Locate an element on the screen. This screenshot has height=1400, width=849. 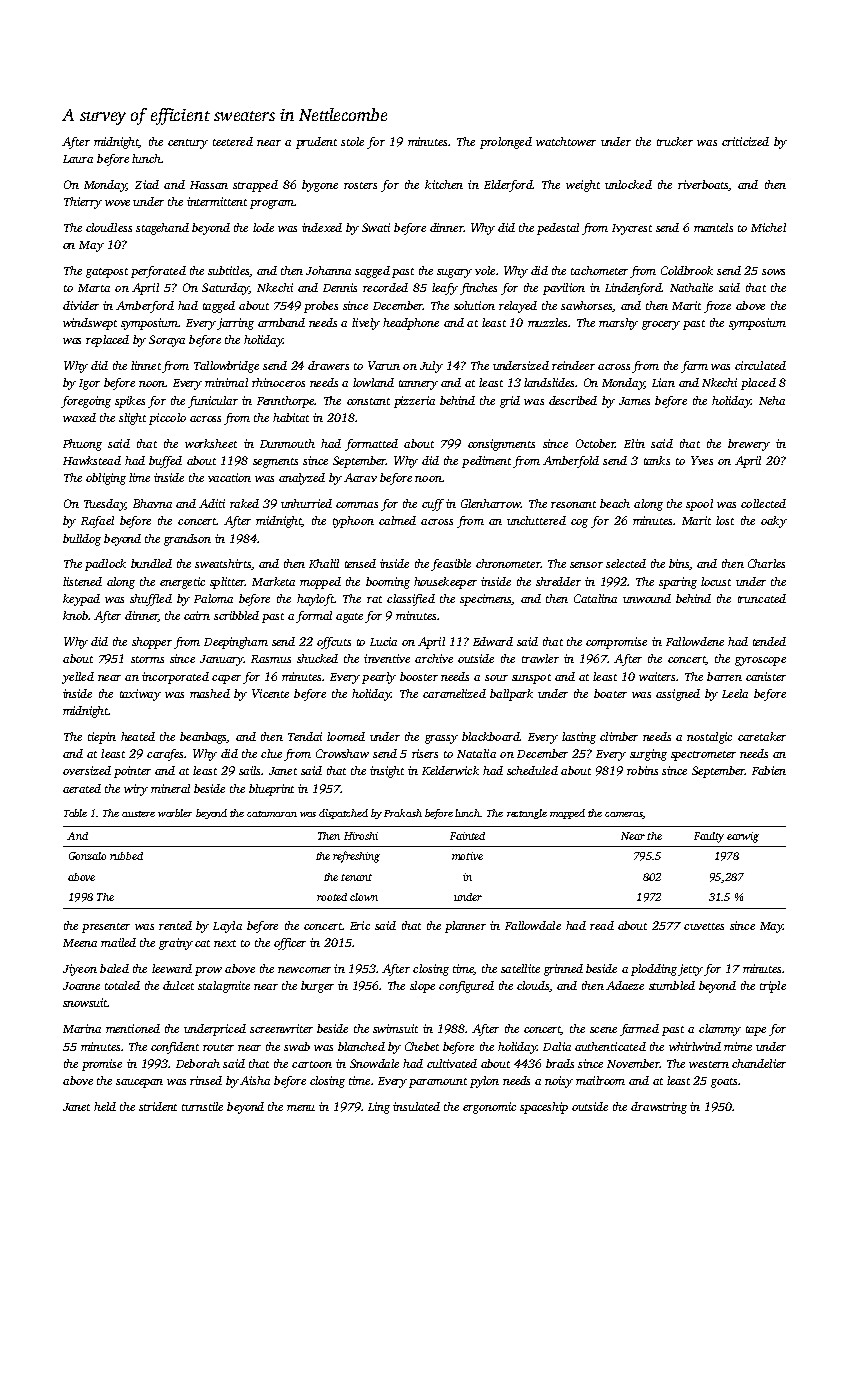
froze is located at coordinates (717, 307).
